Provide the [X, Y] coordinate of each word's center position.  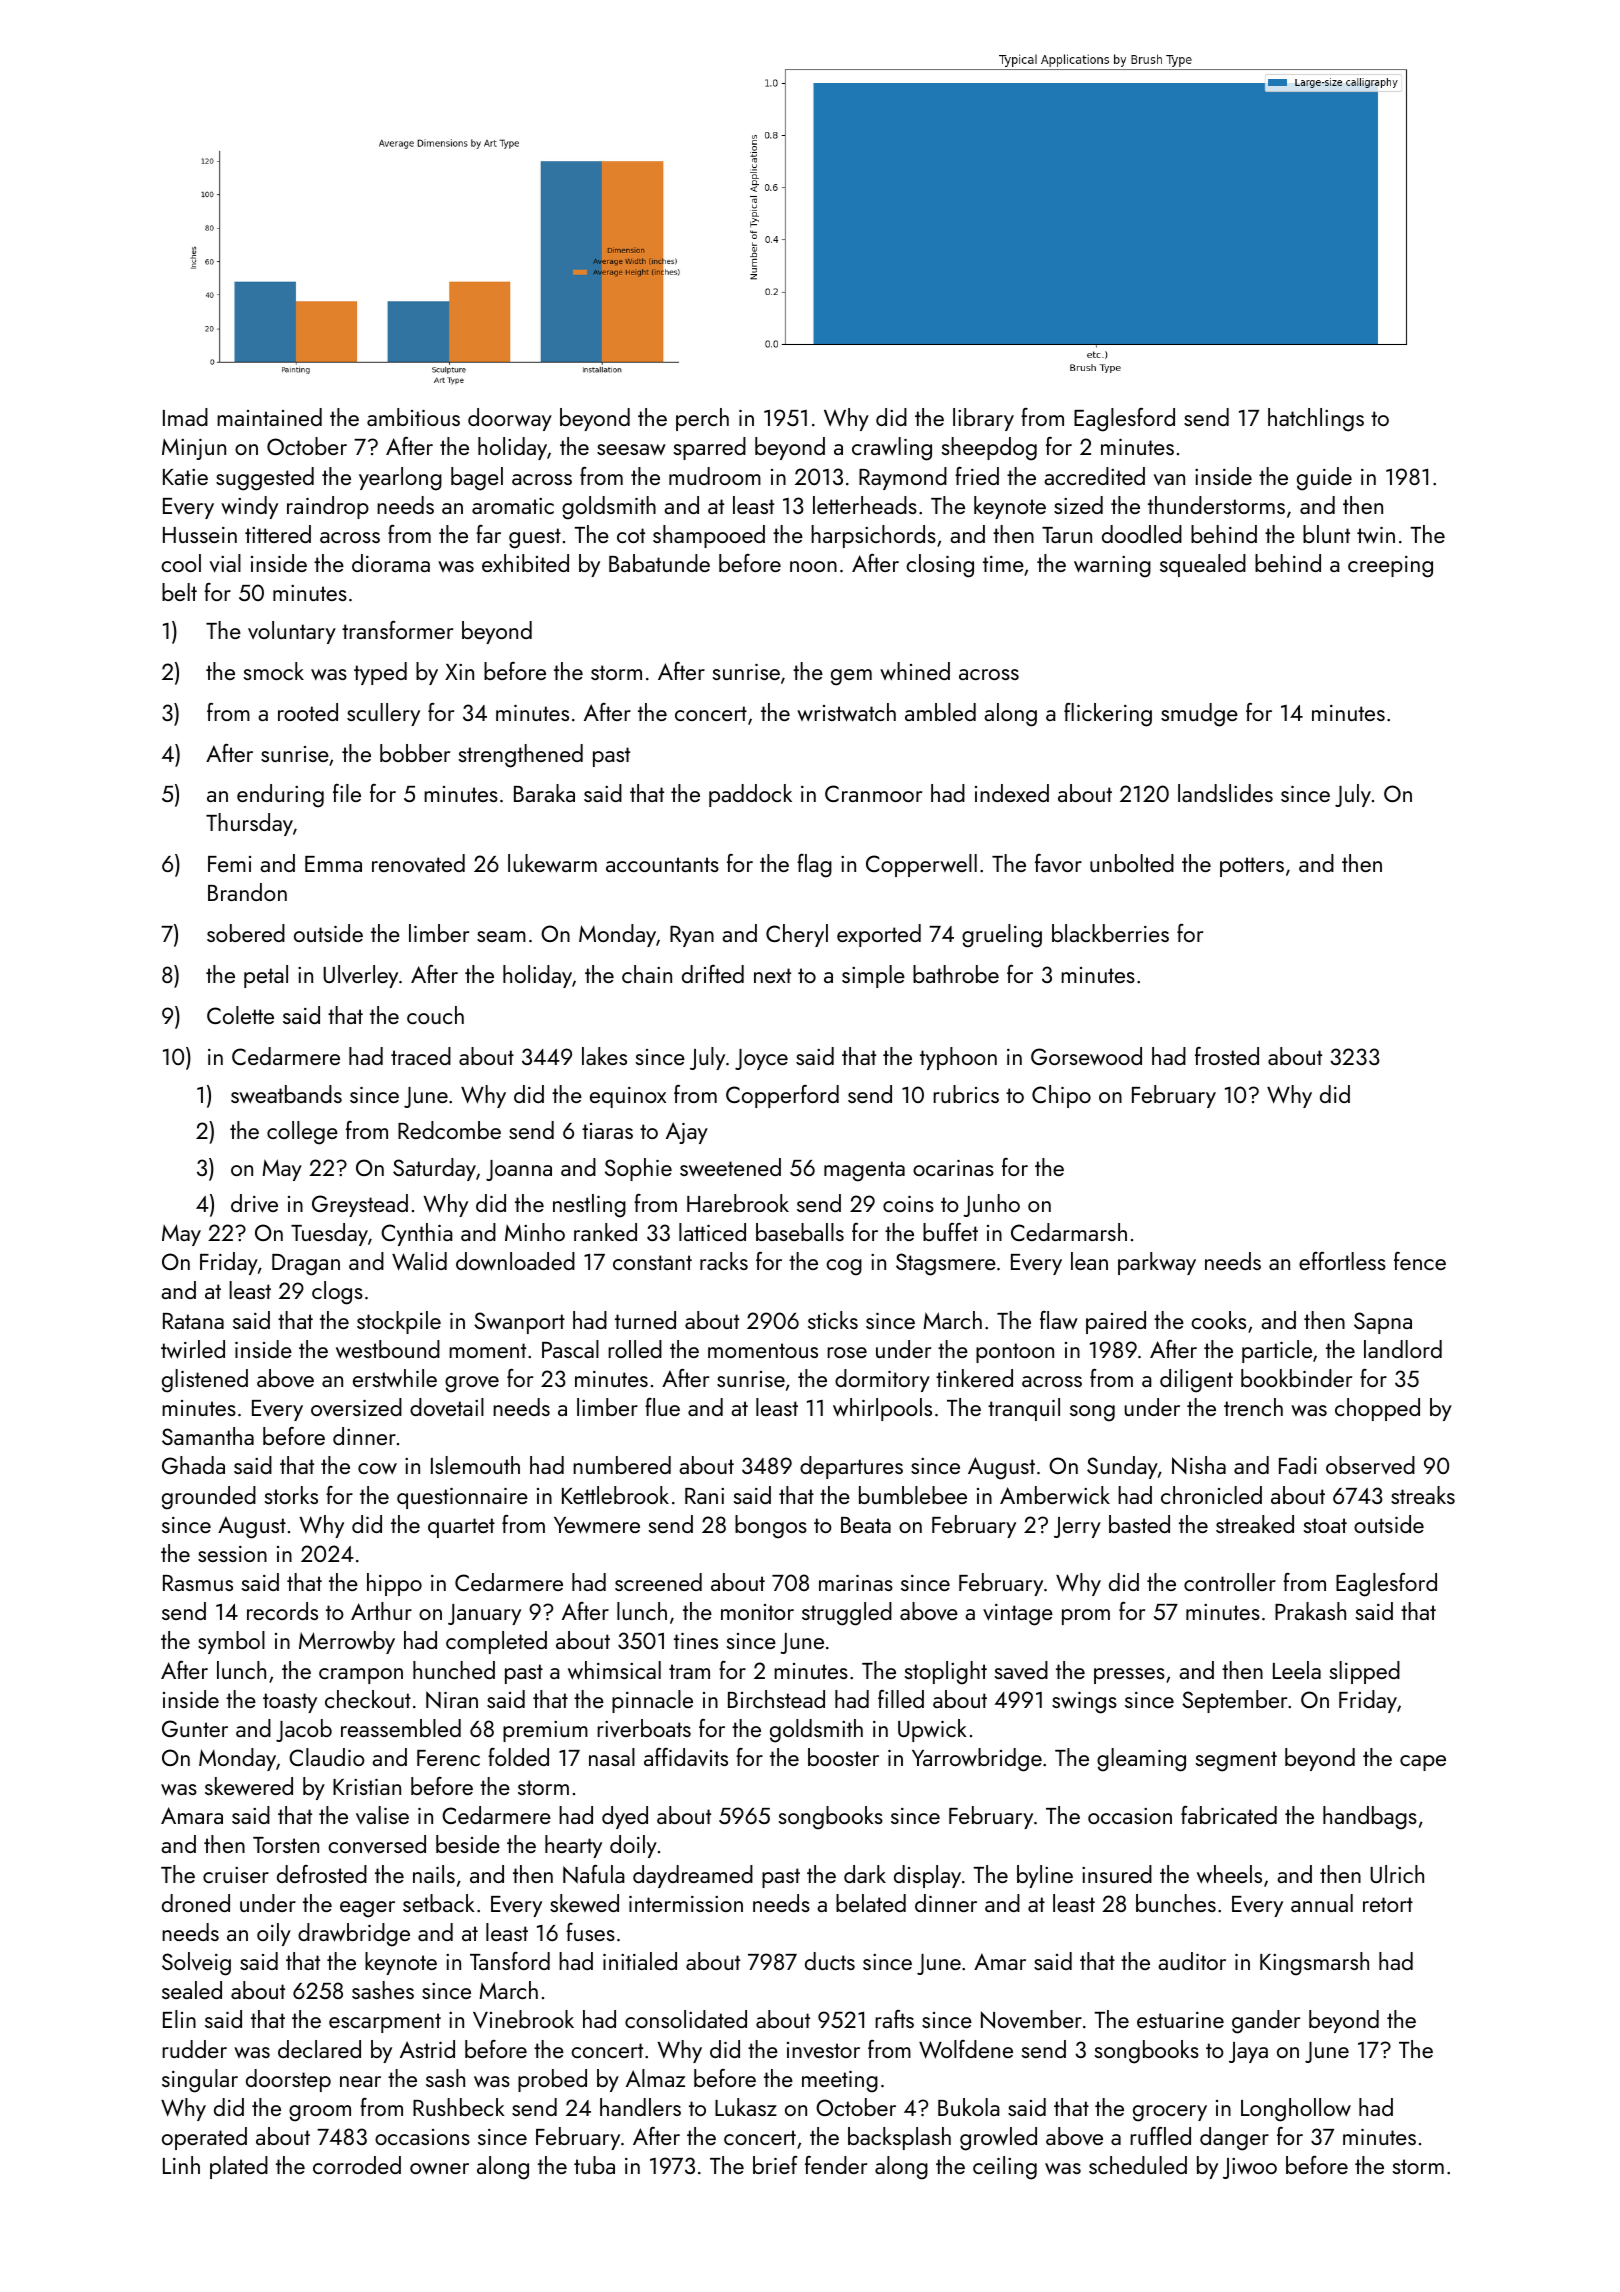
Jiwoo [1250, 2168]
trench [1253, 1407]
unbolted [1132, 863]
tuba [594, 2165]
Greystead [360, 1205]
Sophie [638, 1169]
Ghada [193, 1465]
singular [200, 2081]
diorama [391, 563]
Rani [704, 1496]
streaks [1423, 1495]
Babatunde [659, 563]
